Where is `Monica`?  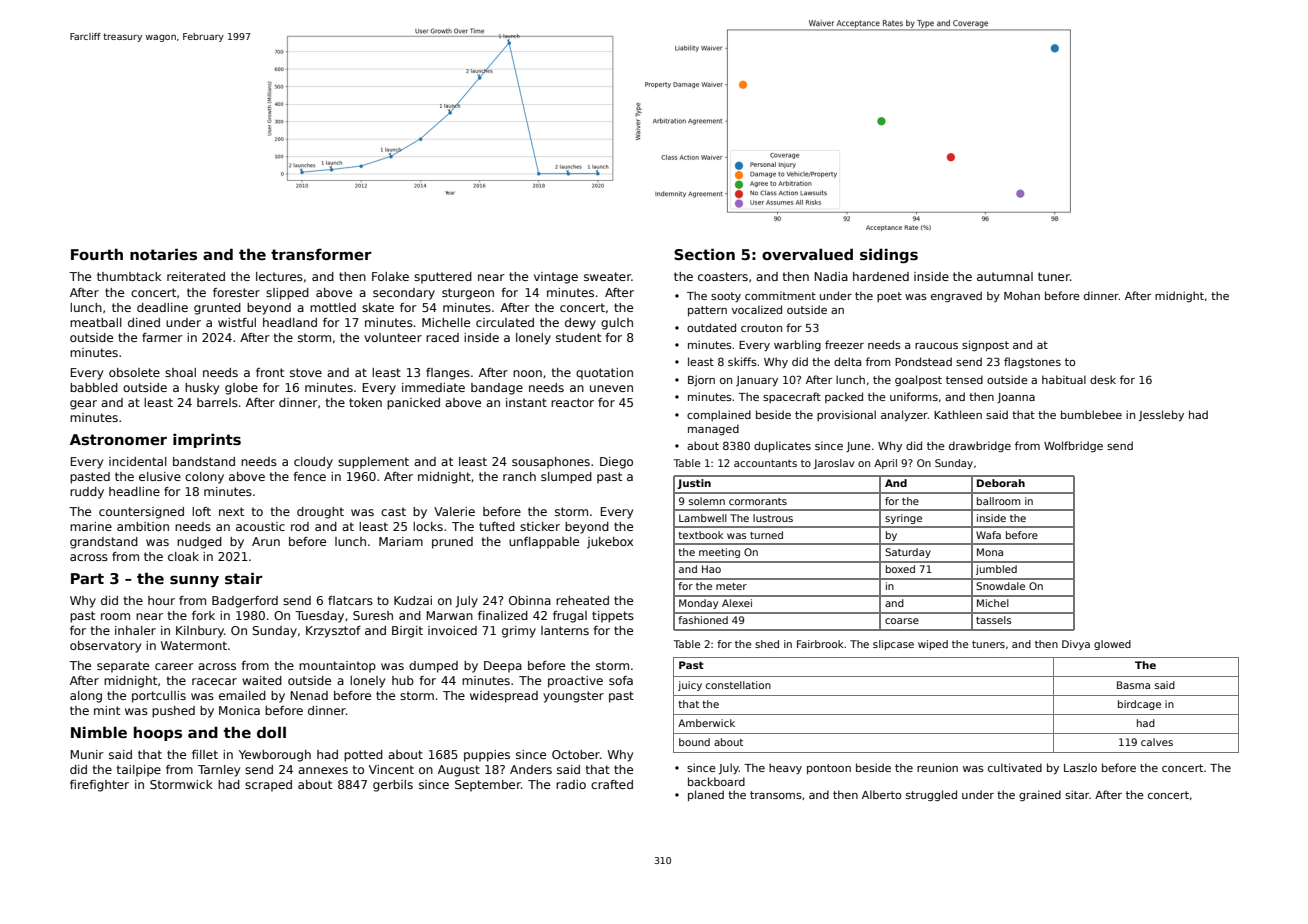
Monica is located at coordinates (239, 710).
